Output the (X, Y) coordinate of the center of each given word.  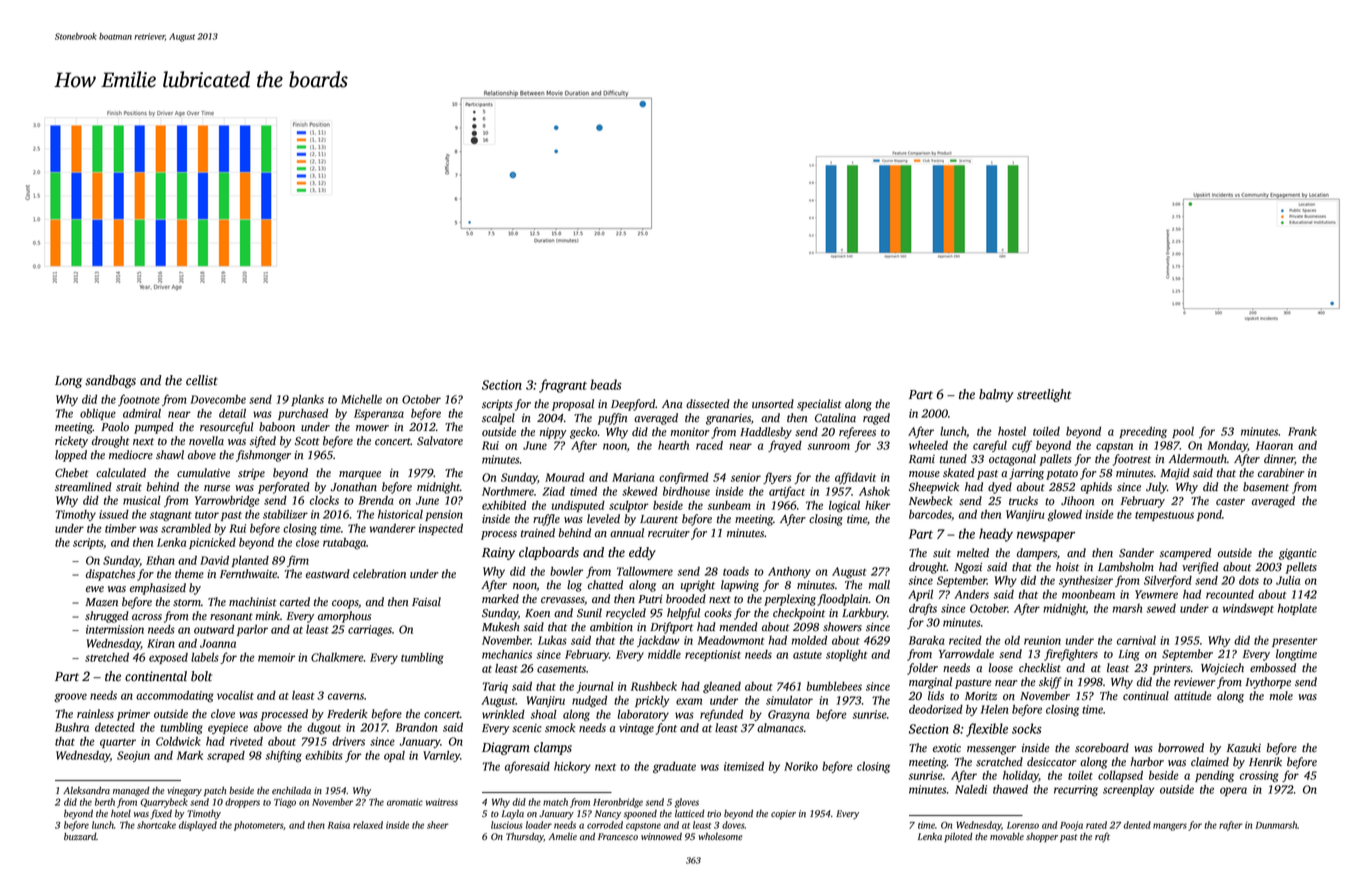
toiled (1046, 431)
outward (214, 629)
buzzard (80, 836)
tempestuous (1164, 516)
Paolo (115, 427)
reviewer (1194, 682)
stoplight (847, 655)
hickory (572, 767)
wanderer (392, 528)
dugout (324, 729)
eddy (642, 553)
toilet (1080, 775)
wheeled (928, 445)
